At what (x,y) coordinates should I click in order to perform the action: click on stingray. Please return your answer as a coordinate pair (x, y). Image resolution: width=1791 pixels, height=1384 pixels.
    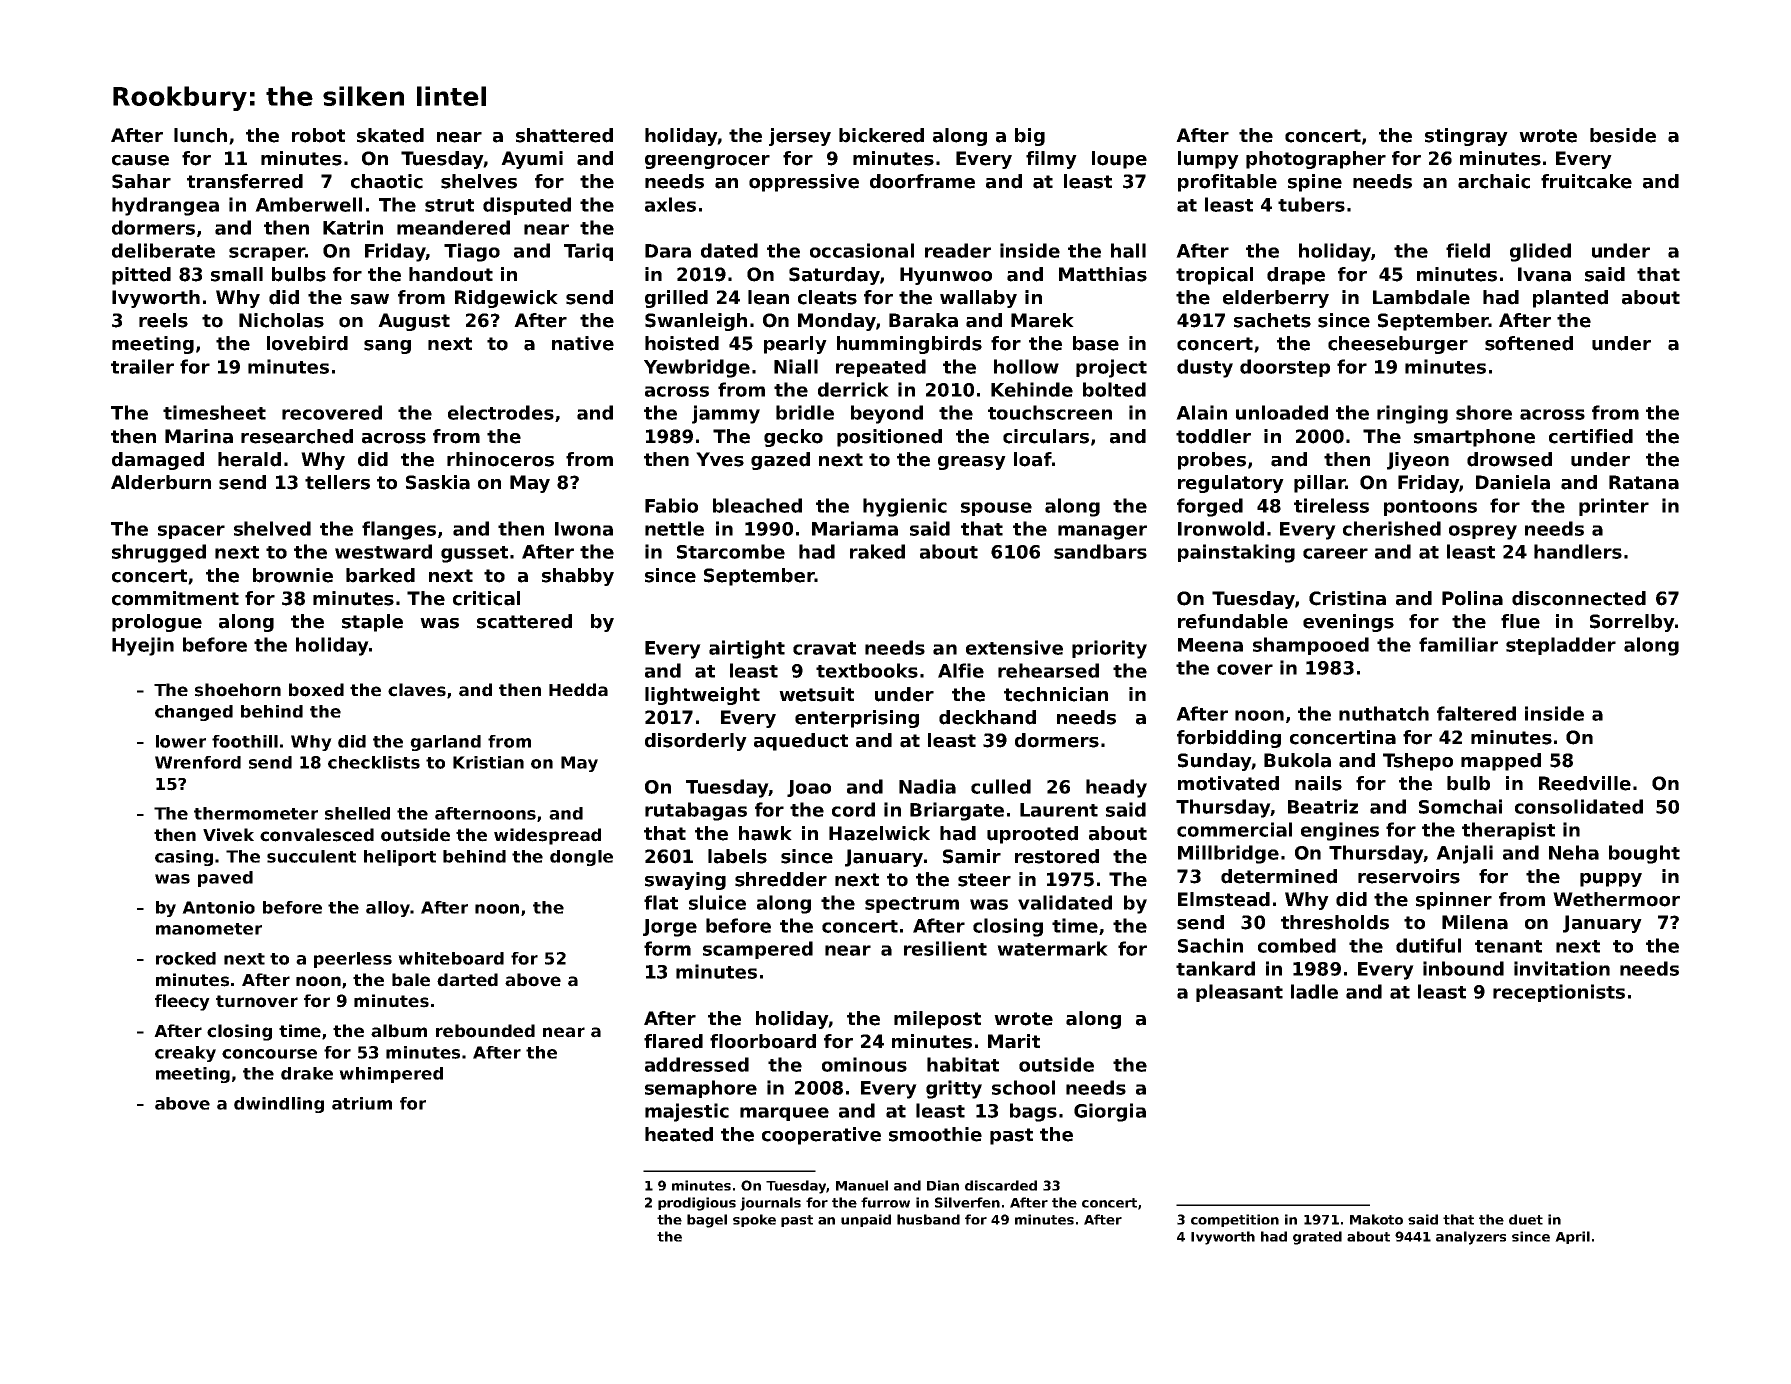
    Looking at the image, I should click on (1466, 137).
